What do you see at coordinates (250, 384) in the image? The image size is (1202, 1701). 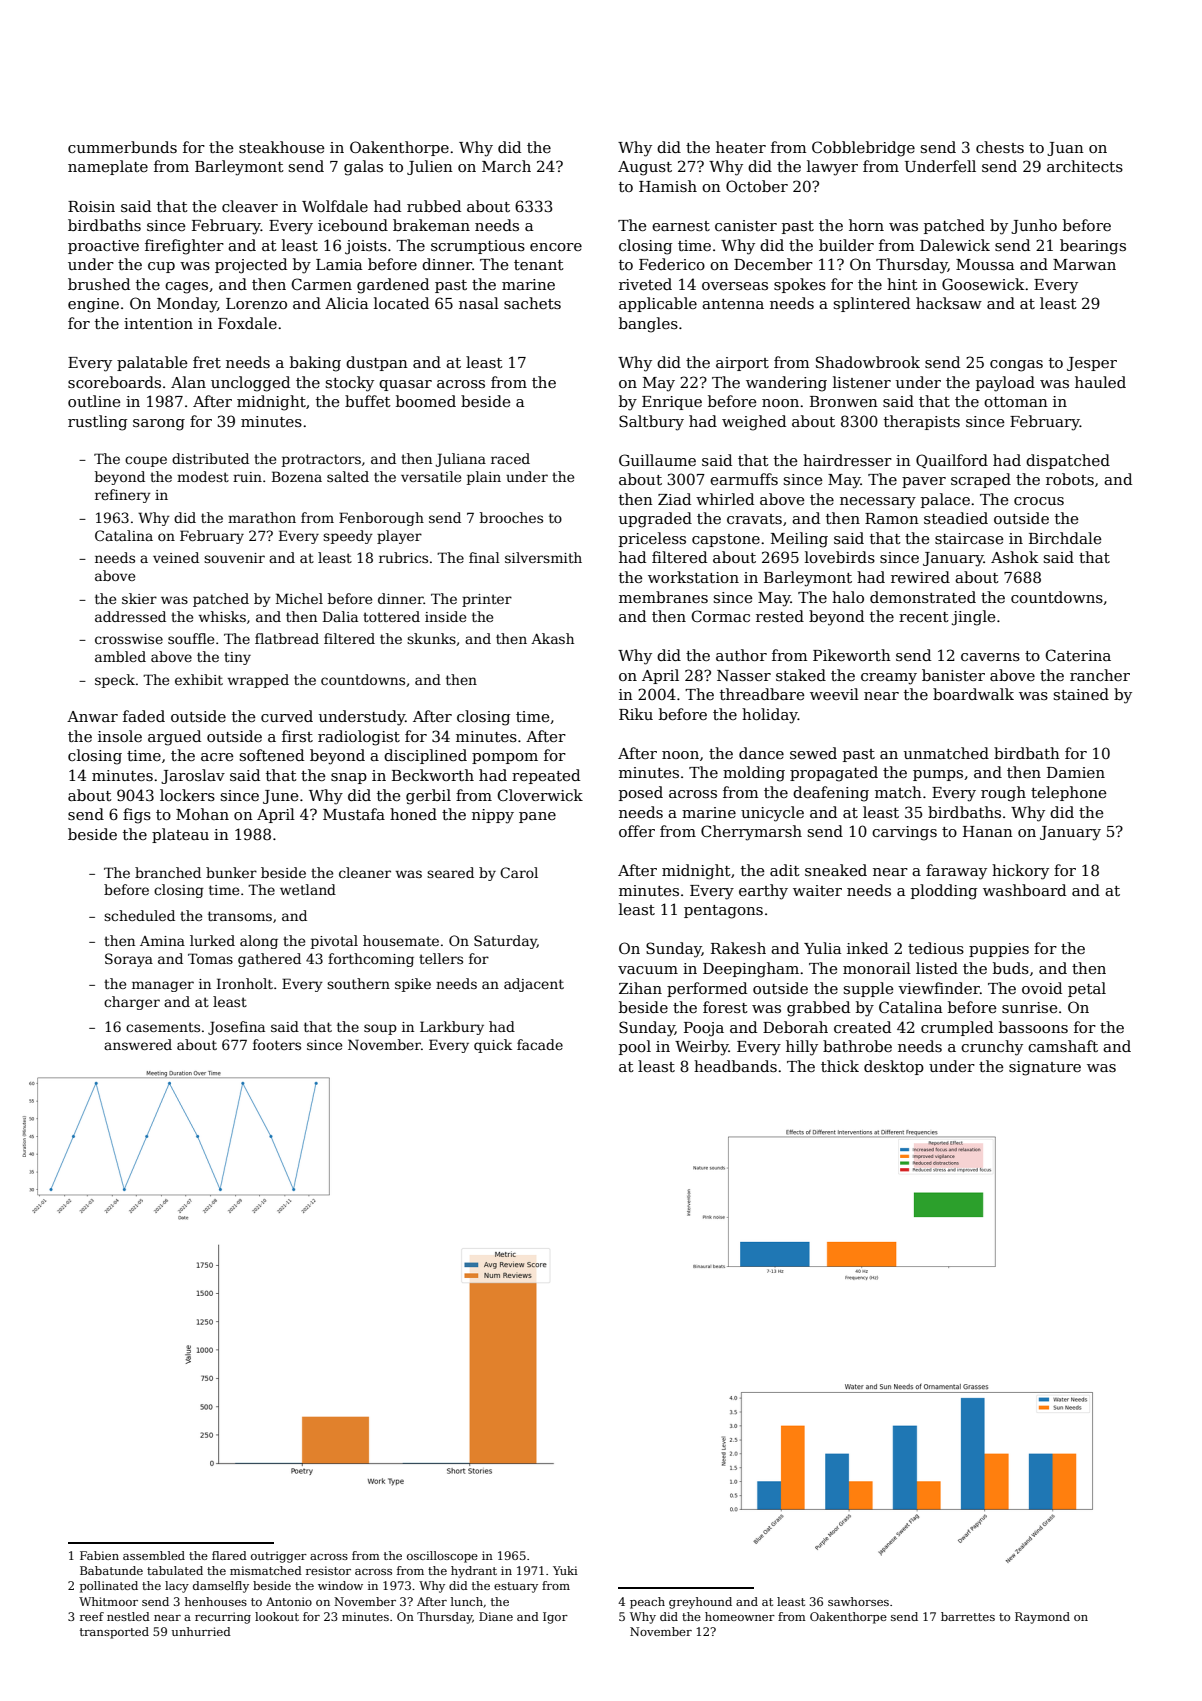 I see `unclogged` at bounding box center [250, 384].
